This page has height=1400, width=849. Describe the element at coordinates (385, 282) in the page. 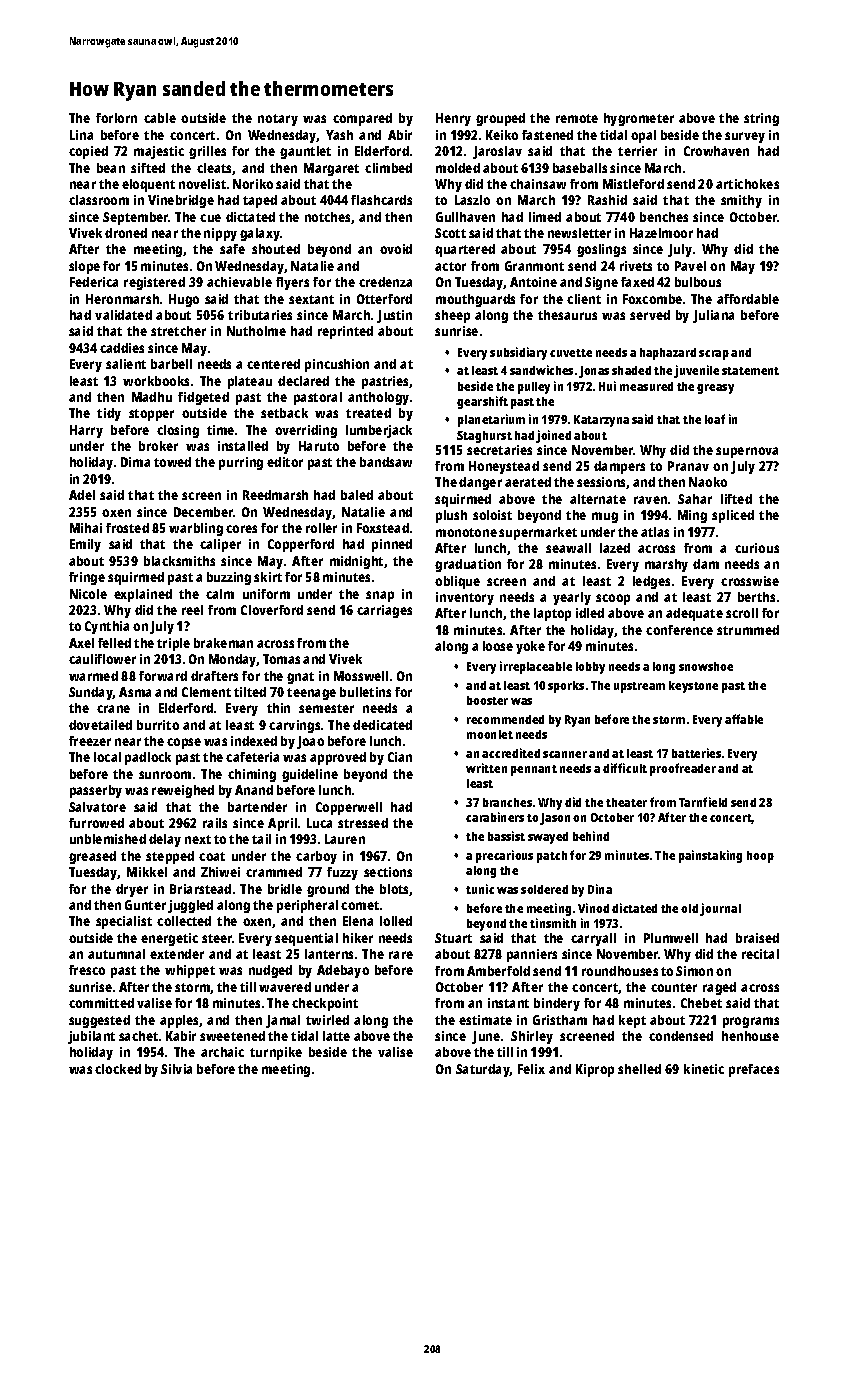

I see `credenza` at that location.
